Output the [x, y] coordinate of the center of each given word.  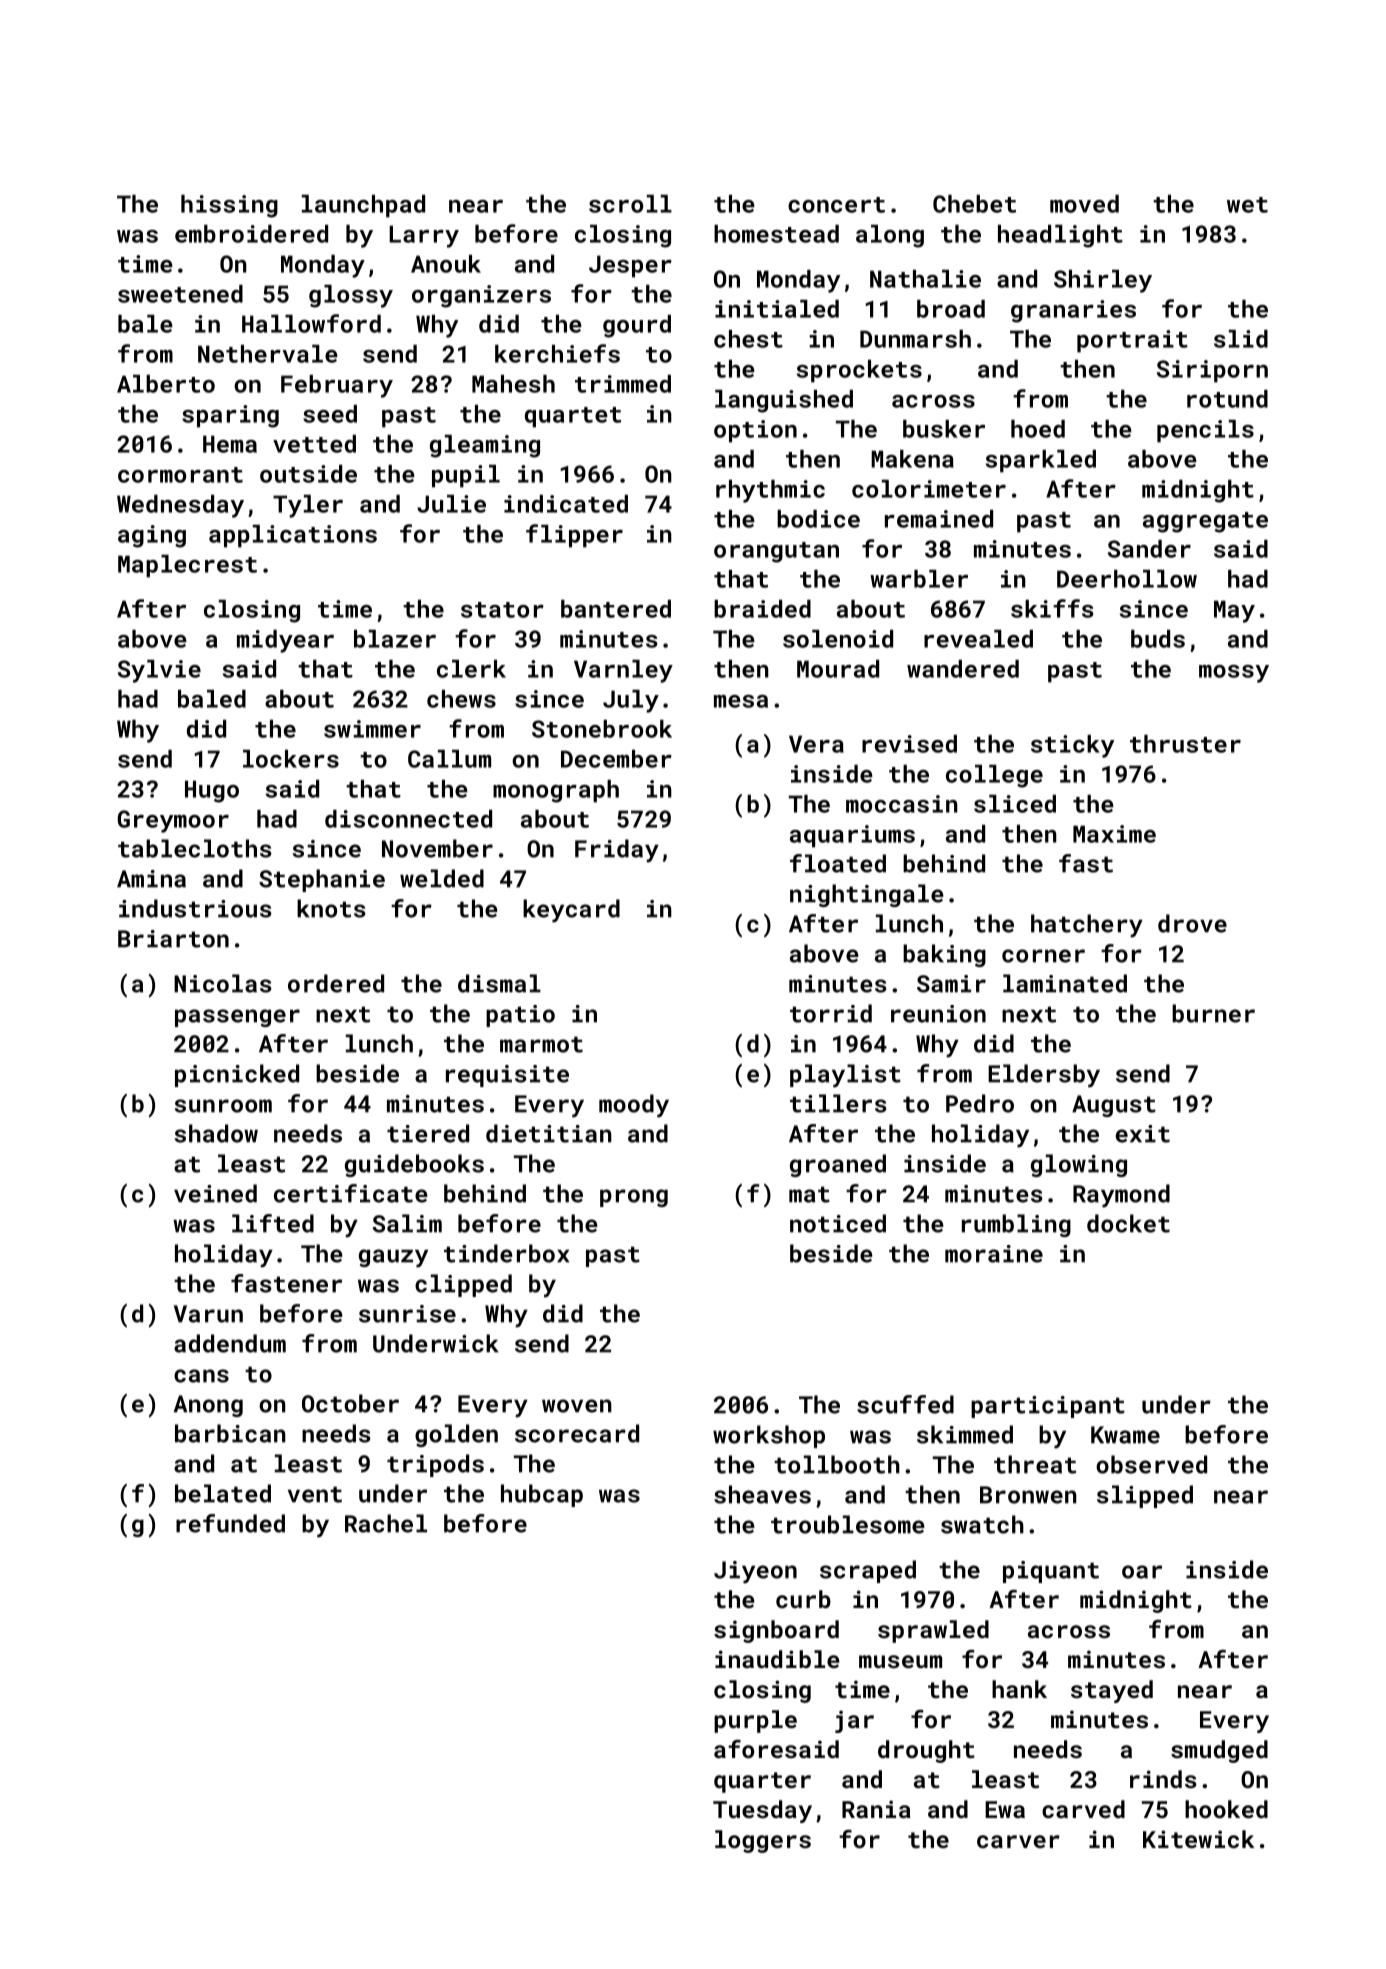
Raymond [1121, 1196]
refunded [230, 1523]
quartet [573, 417]
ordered [336, 983]
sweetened [180, 294]
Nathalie [925, 279]
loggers [763, 1841]
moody [634, 1106]
